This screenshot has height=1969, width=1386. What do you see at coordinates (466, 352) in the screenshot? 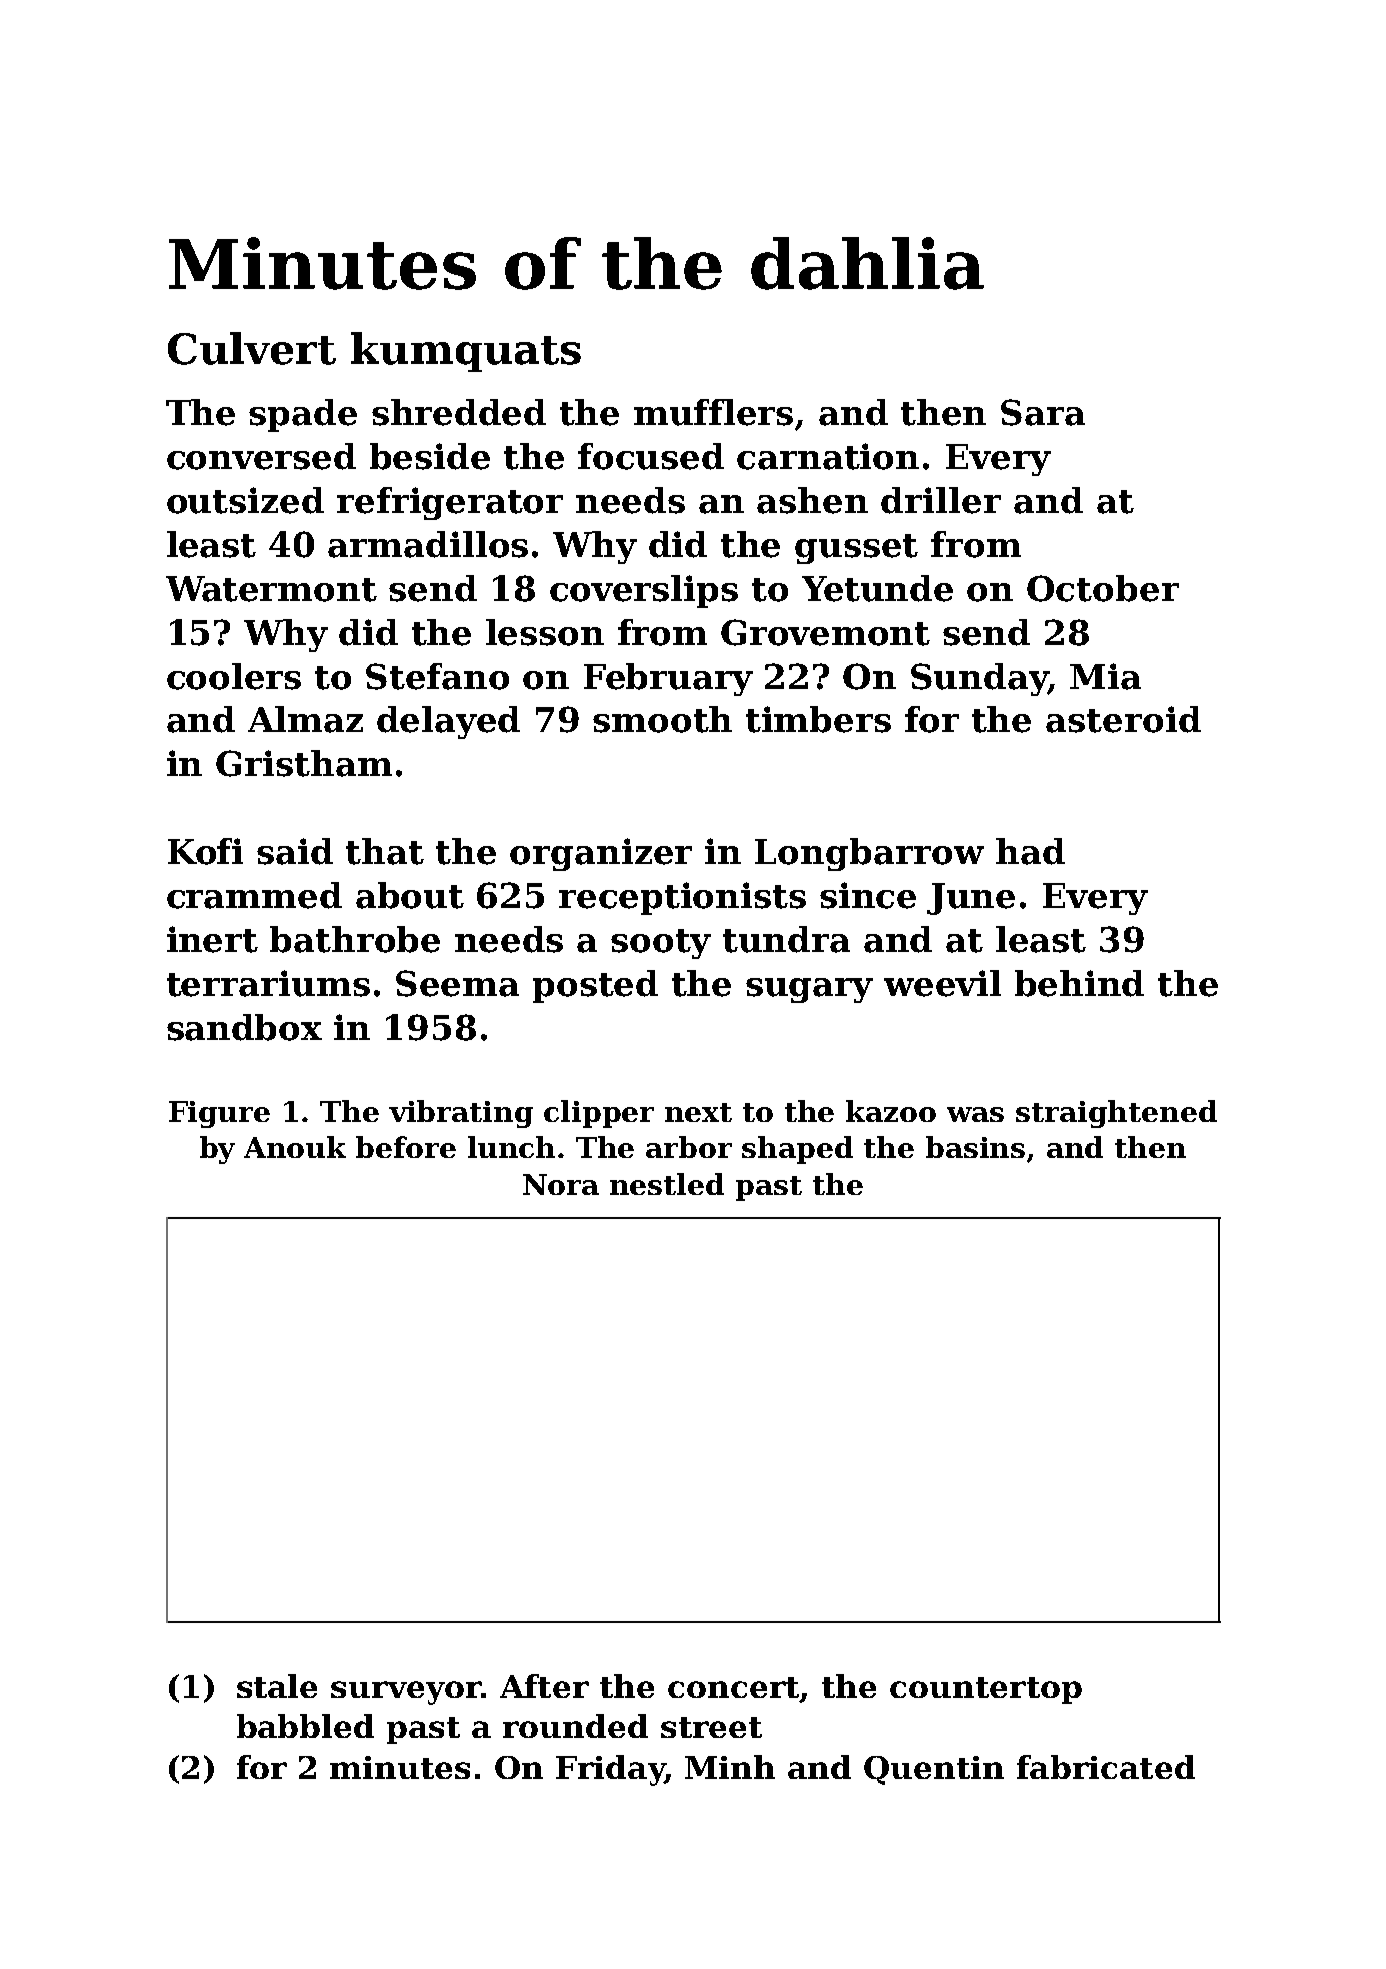
I see `kumquats` at bounding box center [466, 352].
